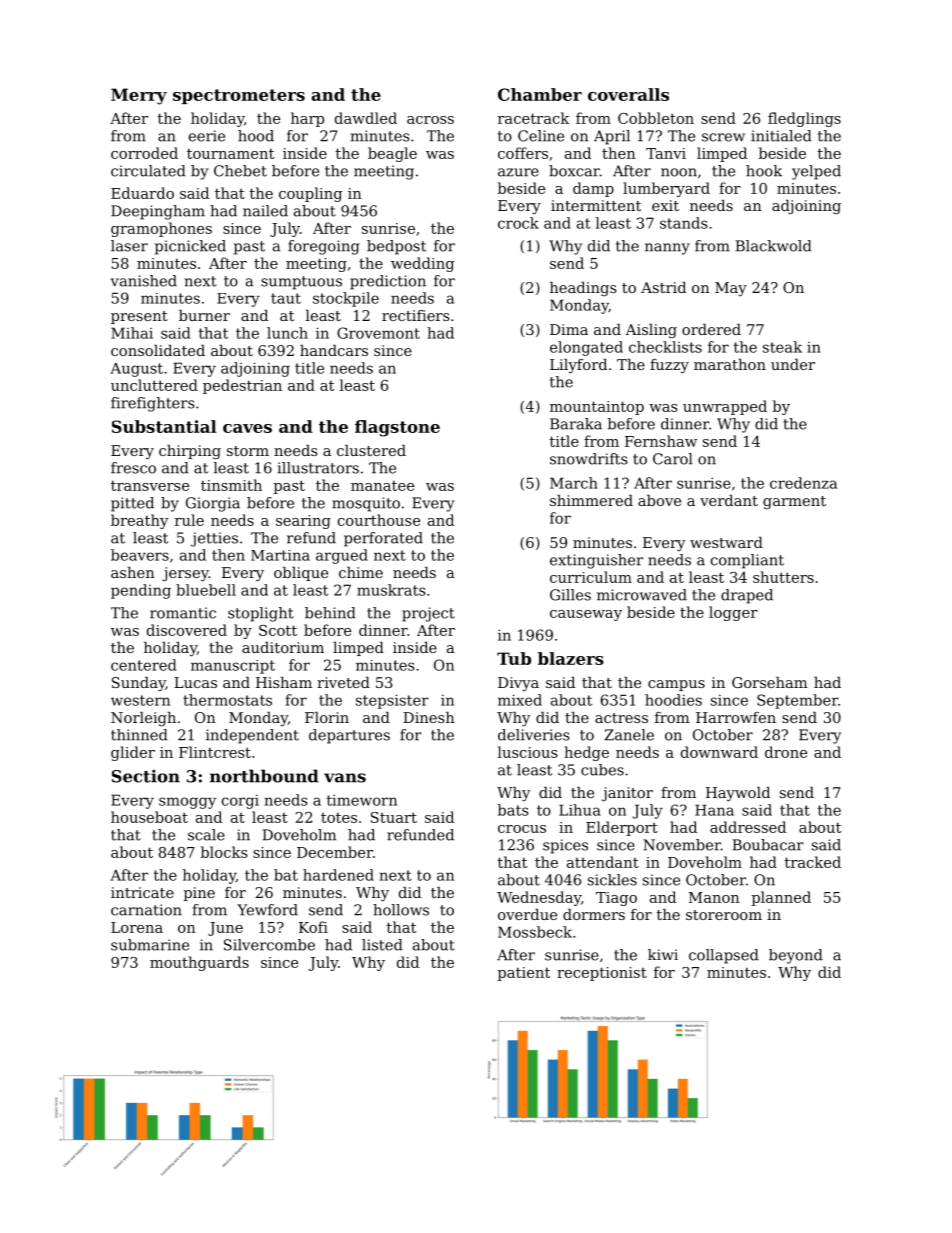 This screenshot has height=1233, width=952. Describe the element at coordinates (252, 736) in the screenshot. I see `independent` at that location.
